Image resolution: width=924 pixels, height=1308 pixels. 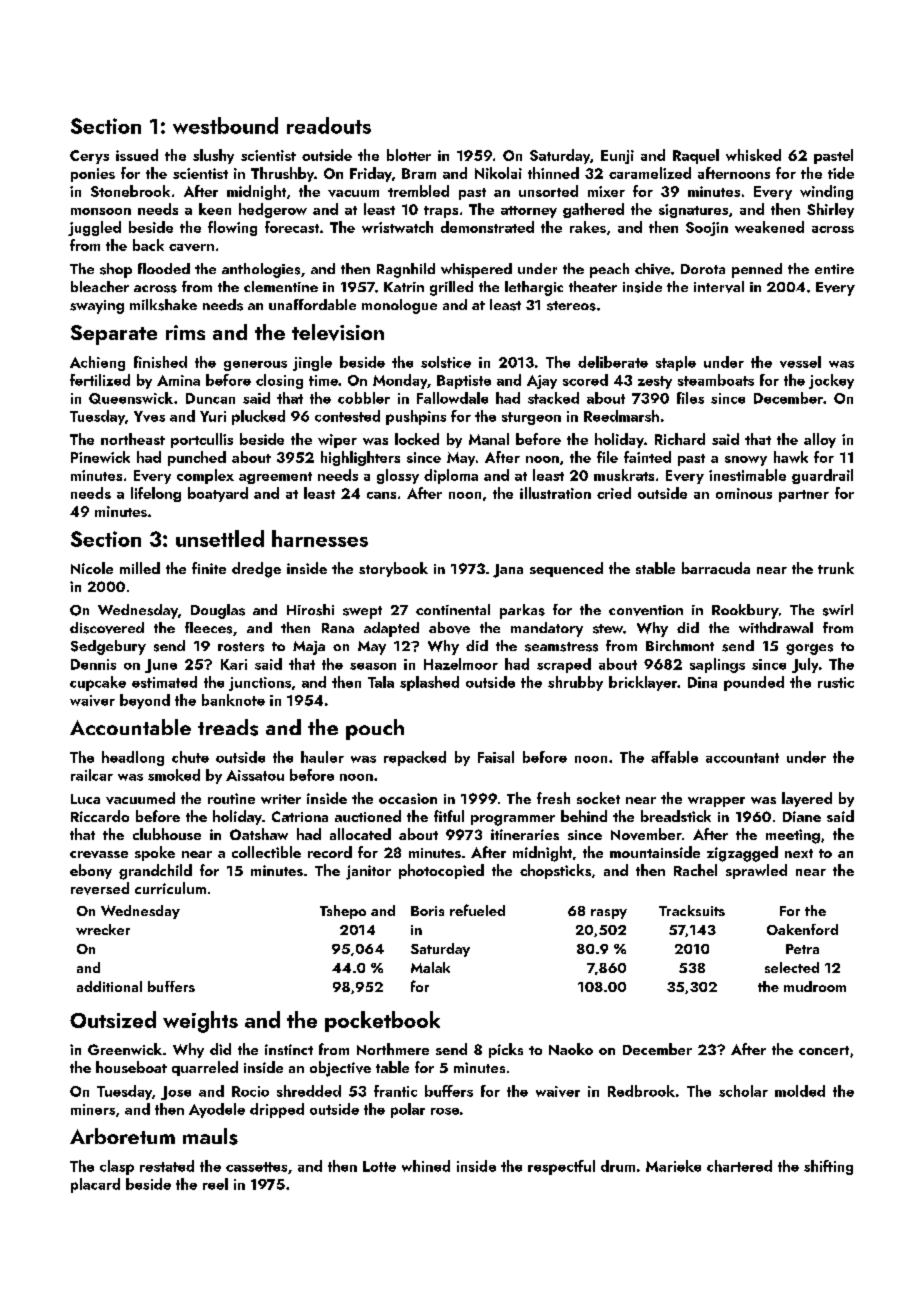 What do you see at coordinates (100, 457) in the screenshot?
I see `Pinewick` at bounding box center [100, 457].
